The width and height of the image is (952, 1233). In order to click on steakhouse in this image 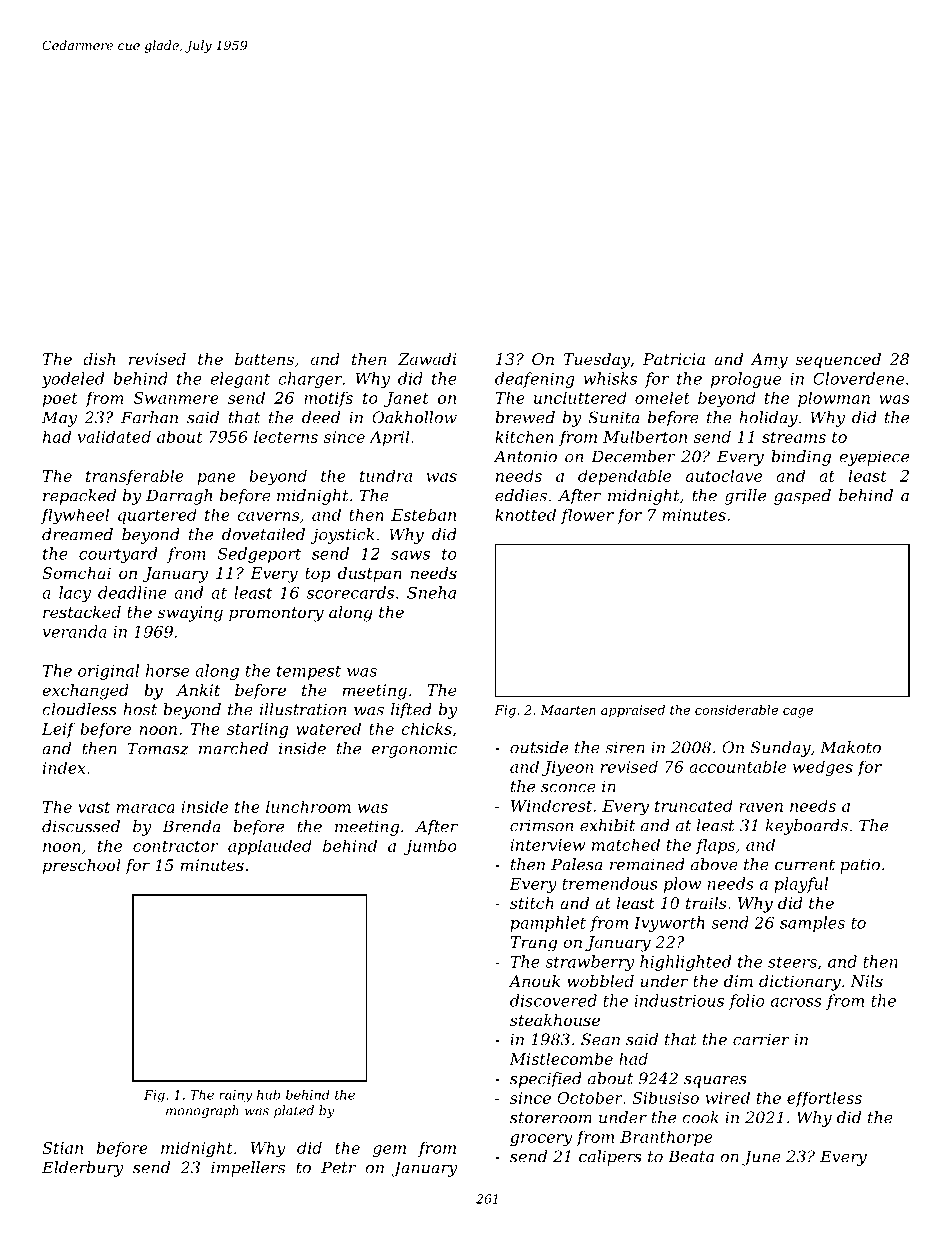, I will do `click(555, 1020)`.
